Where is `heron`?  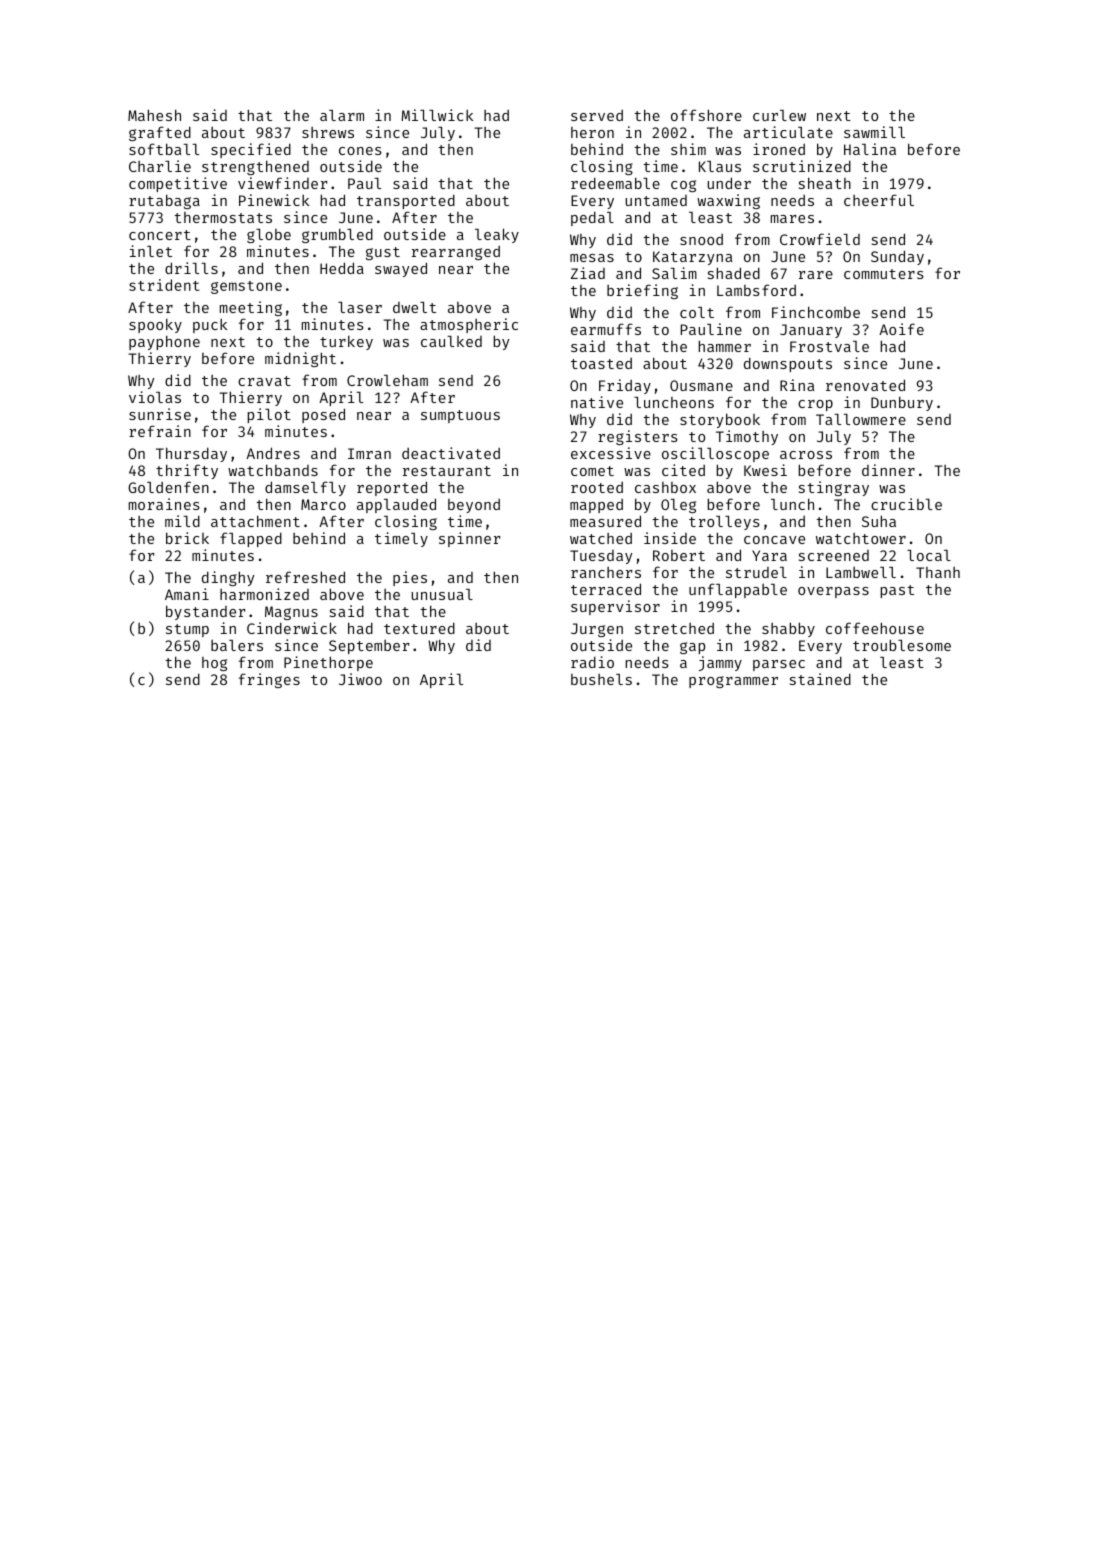 heron is located at coordinates (592, 132).
